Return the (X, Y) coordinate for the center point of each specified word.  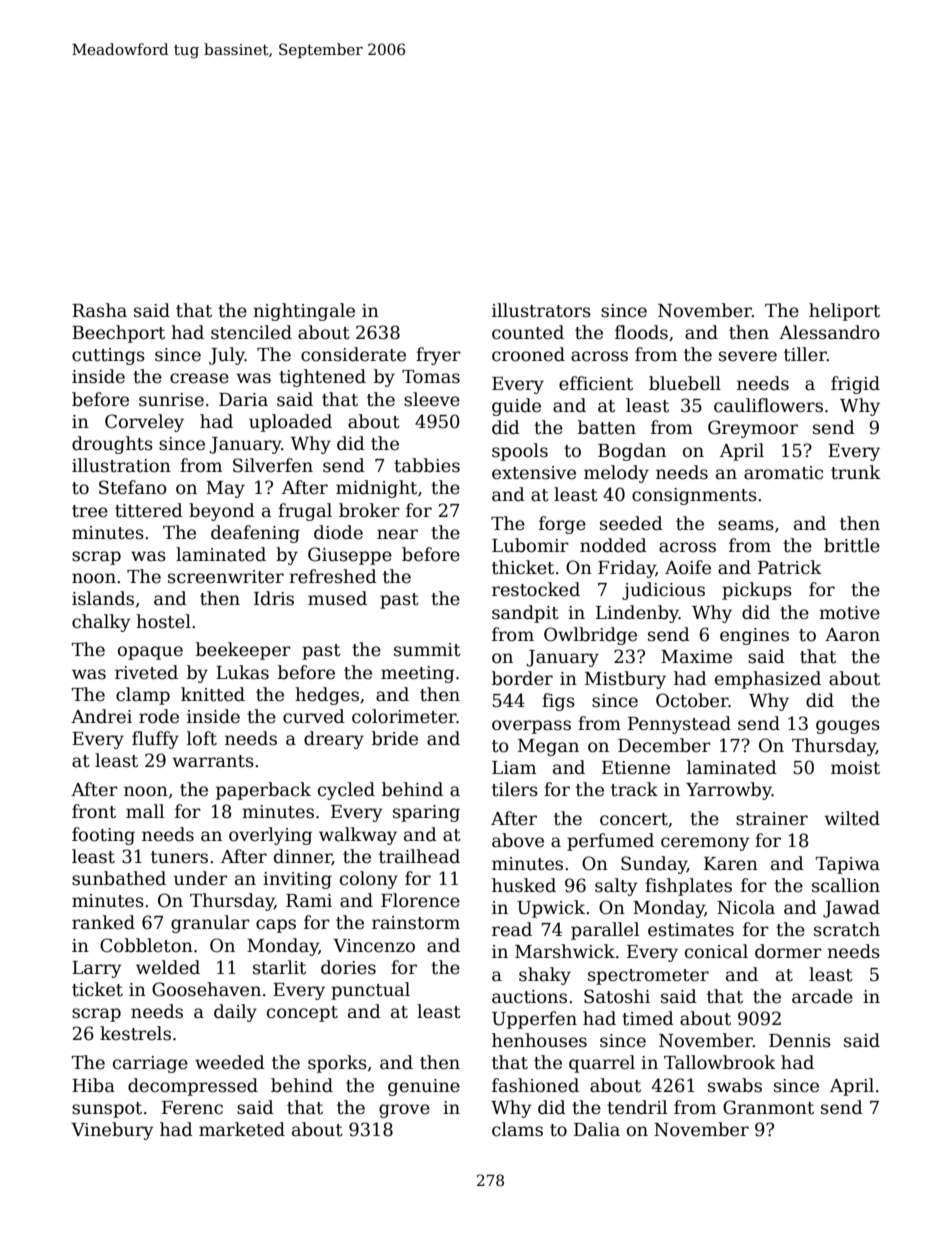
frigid (855, 385)
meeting (417, 674)
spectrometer (648, 977)
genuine (424, 1087)
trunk (856, 472)
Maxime (696, 657)
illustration (121, 465)
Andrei (101, 716)
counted (528, 332)
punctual (370, 991)
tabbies (427, 465)
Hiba (93, 1085)
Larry (97, 969)
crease (199, 378)
